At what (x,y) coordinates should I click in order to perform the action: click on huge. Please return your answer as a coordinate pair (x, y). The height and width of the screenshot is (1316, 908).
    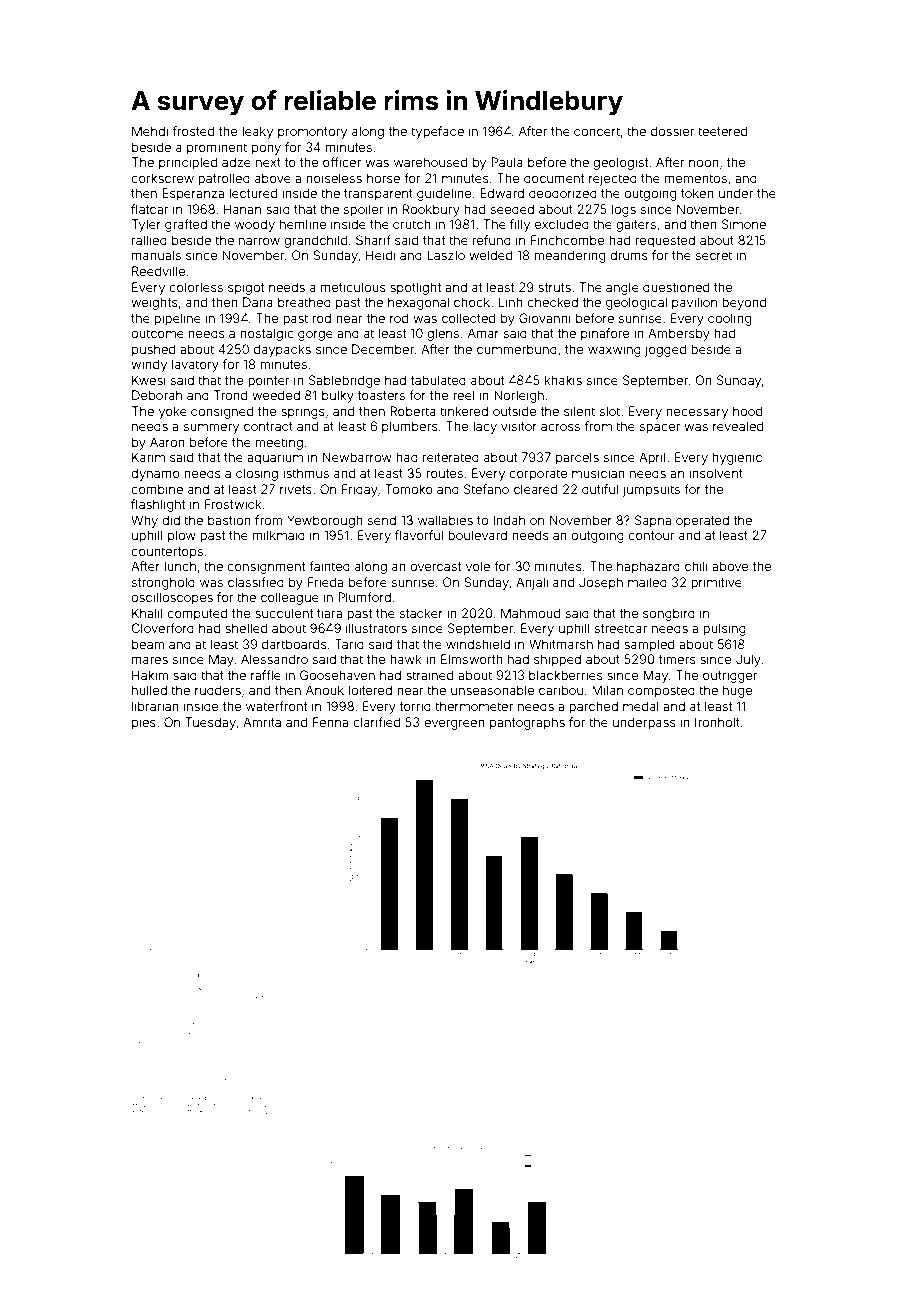
    Looking at the image, I should click on (737, 691).
